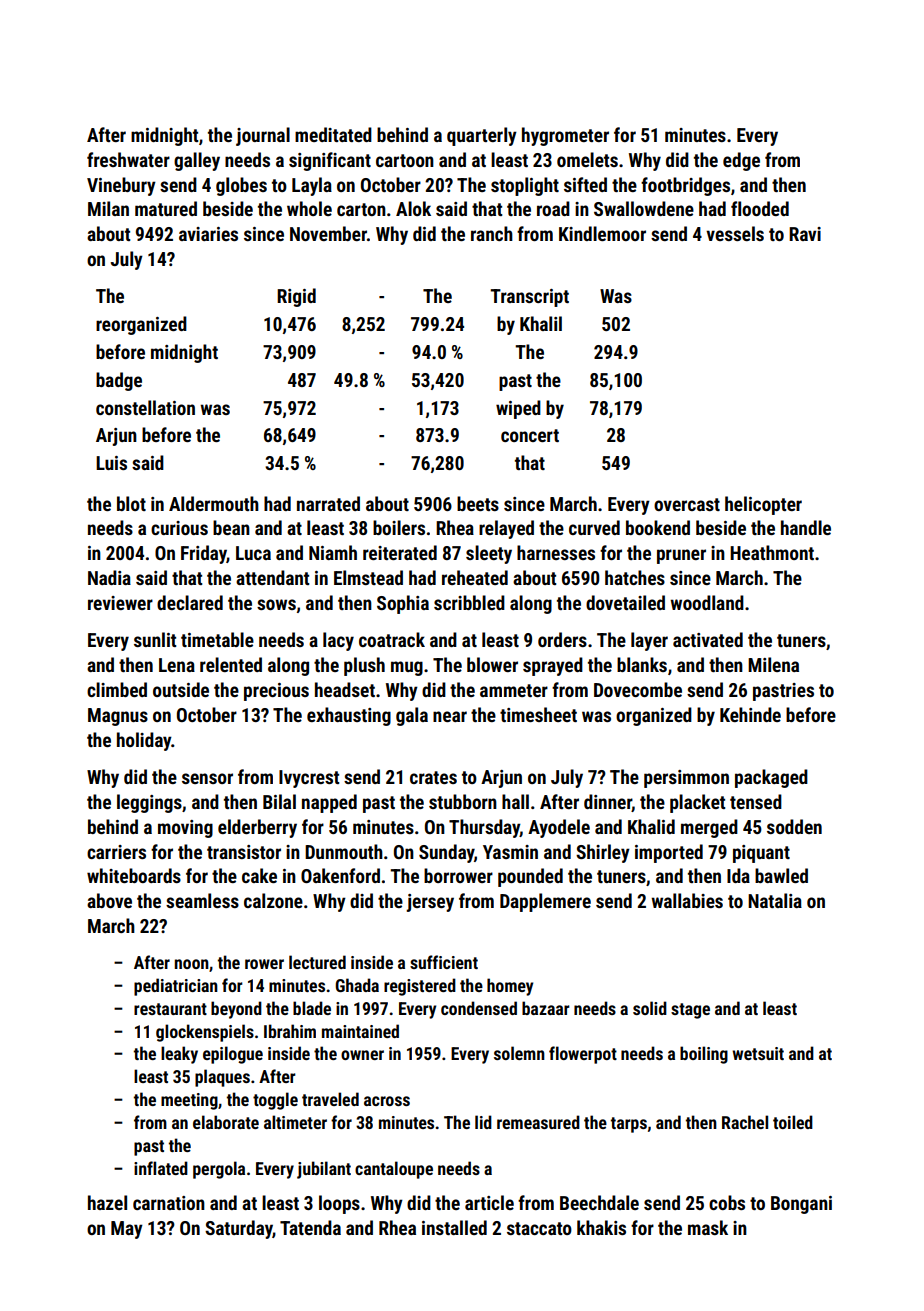 The height and width of the image is (1311, 924). What do you see at coordinates (482, 136) in the image?
I see `quarterly` at bounding box center [482, 136].
